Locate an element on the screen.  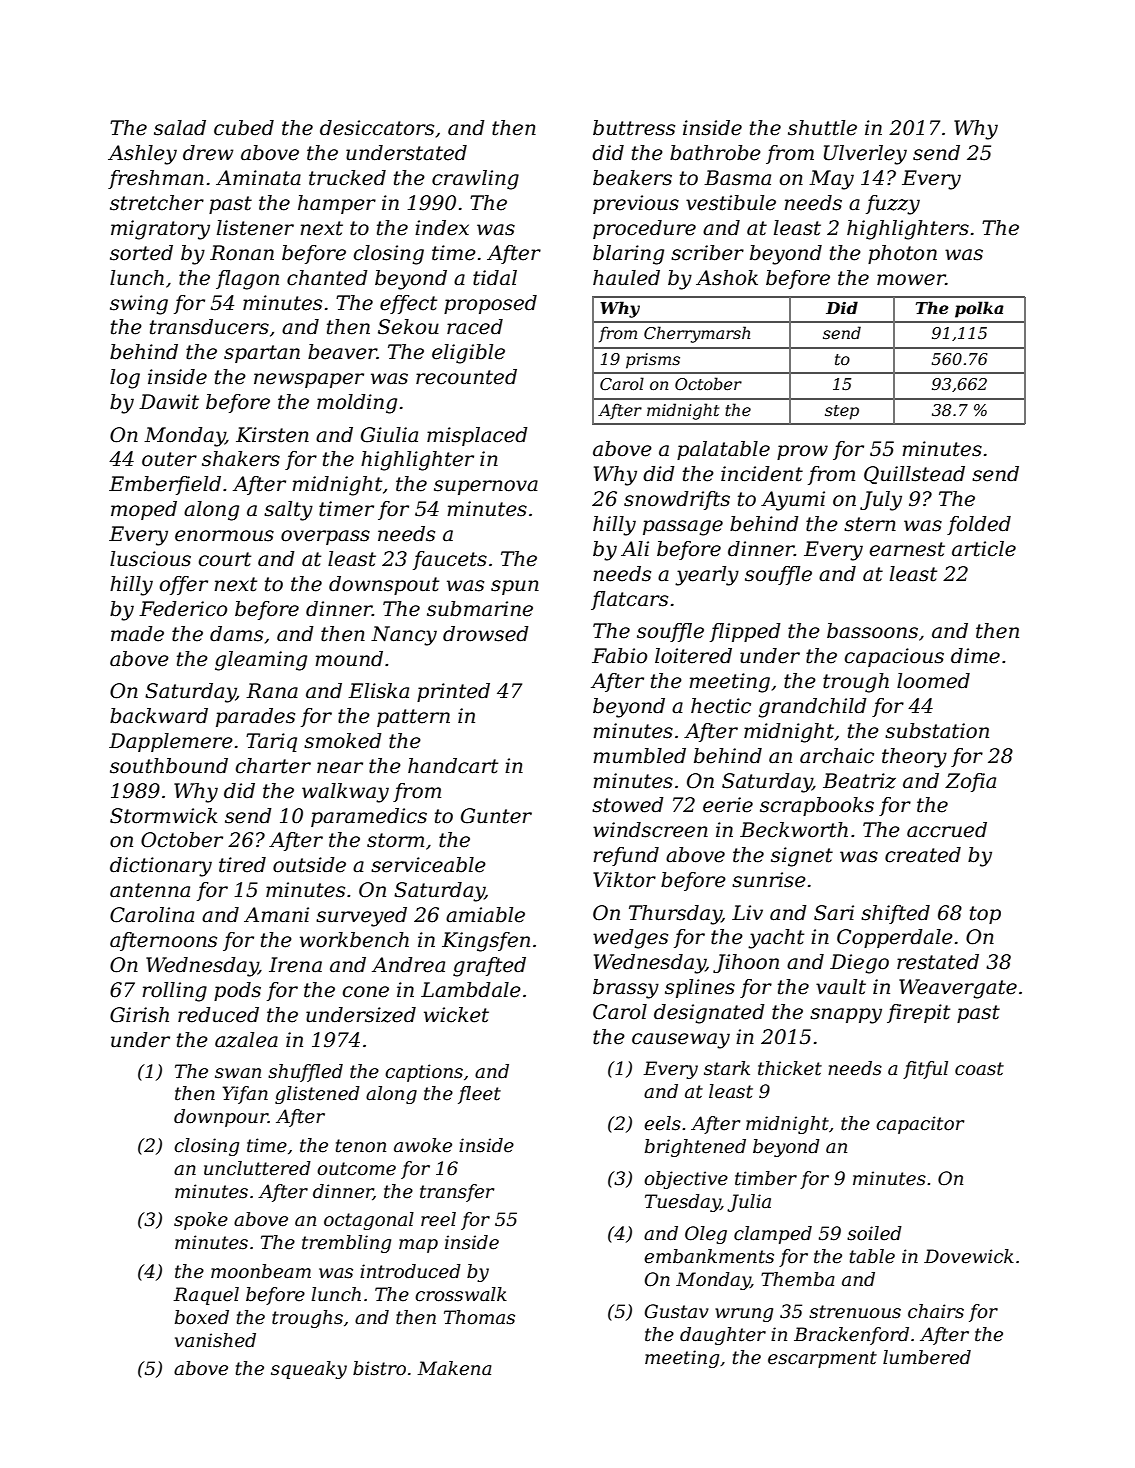
listener is located at coordinates (255, 228).
